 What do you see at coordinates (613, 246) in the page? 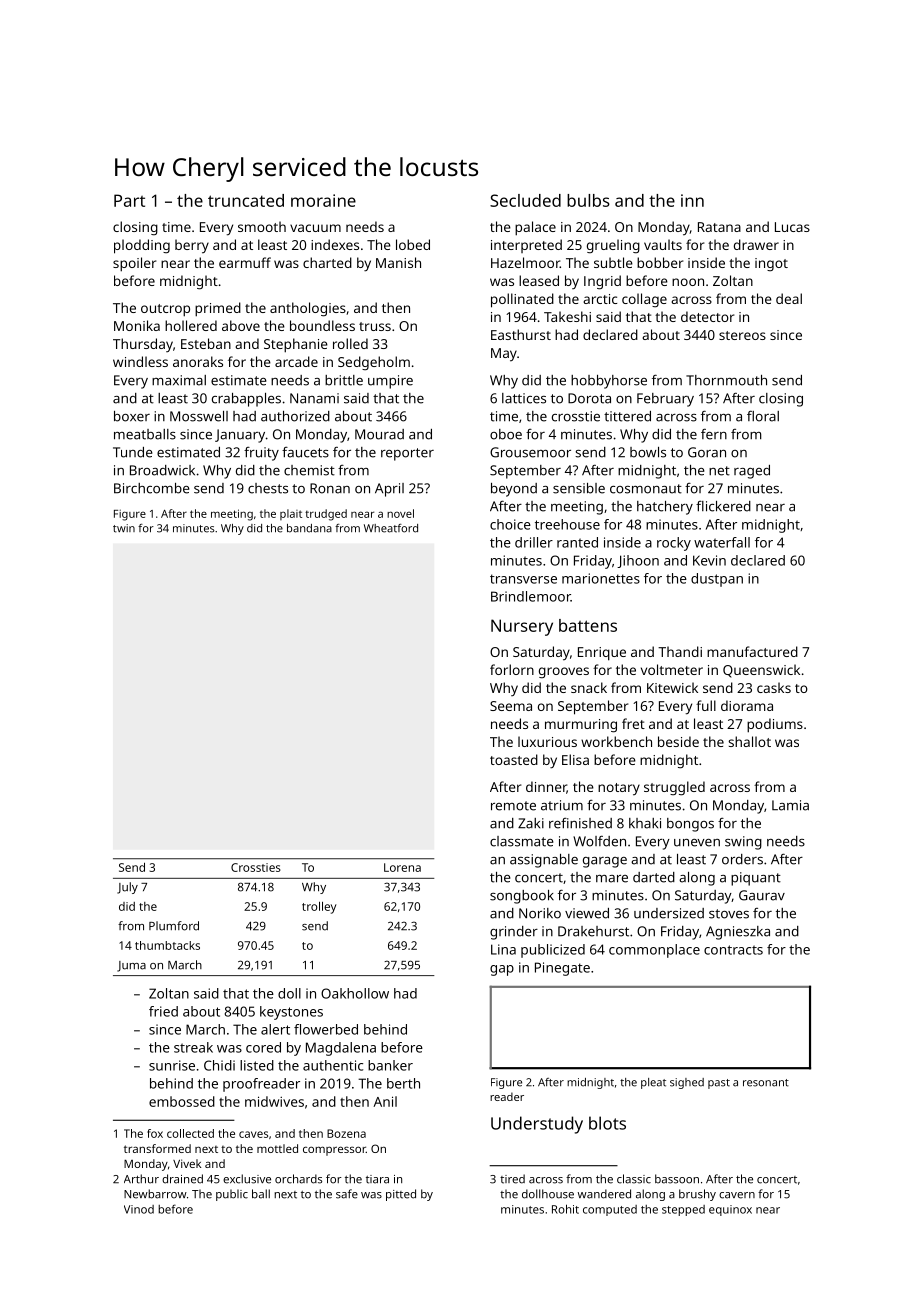
I see `grueling` at bounding box center [613, 246].
